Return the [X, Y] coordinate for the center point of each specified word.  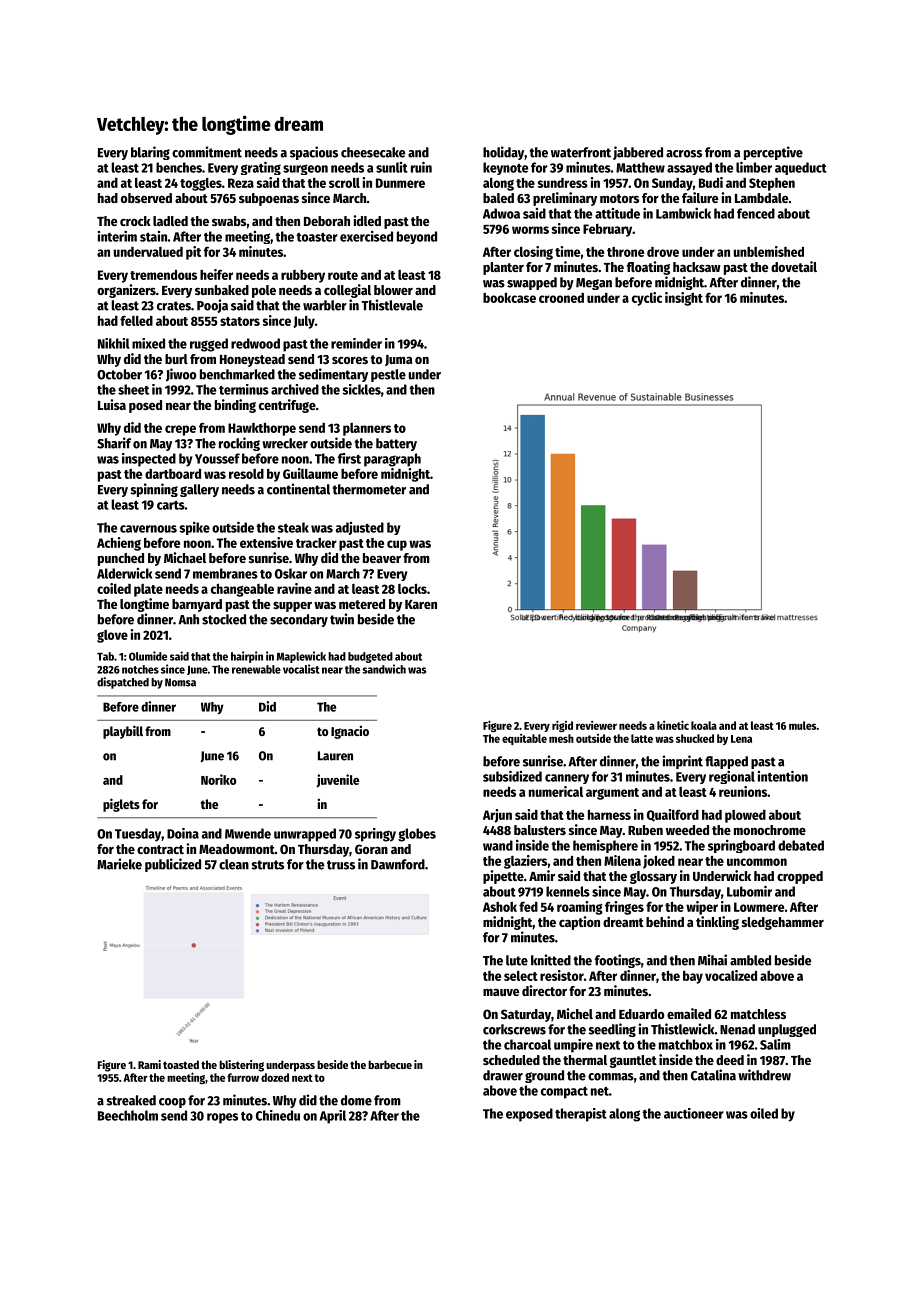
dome [356, 1100]
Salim [775, 1044]
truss [341, 865]
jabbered [638, 153]
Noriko [218, 779]
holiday [503, 153]
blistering [241, 1066]
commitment [207, 152]
